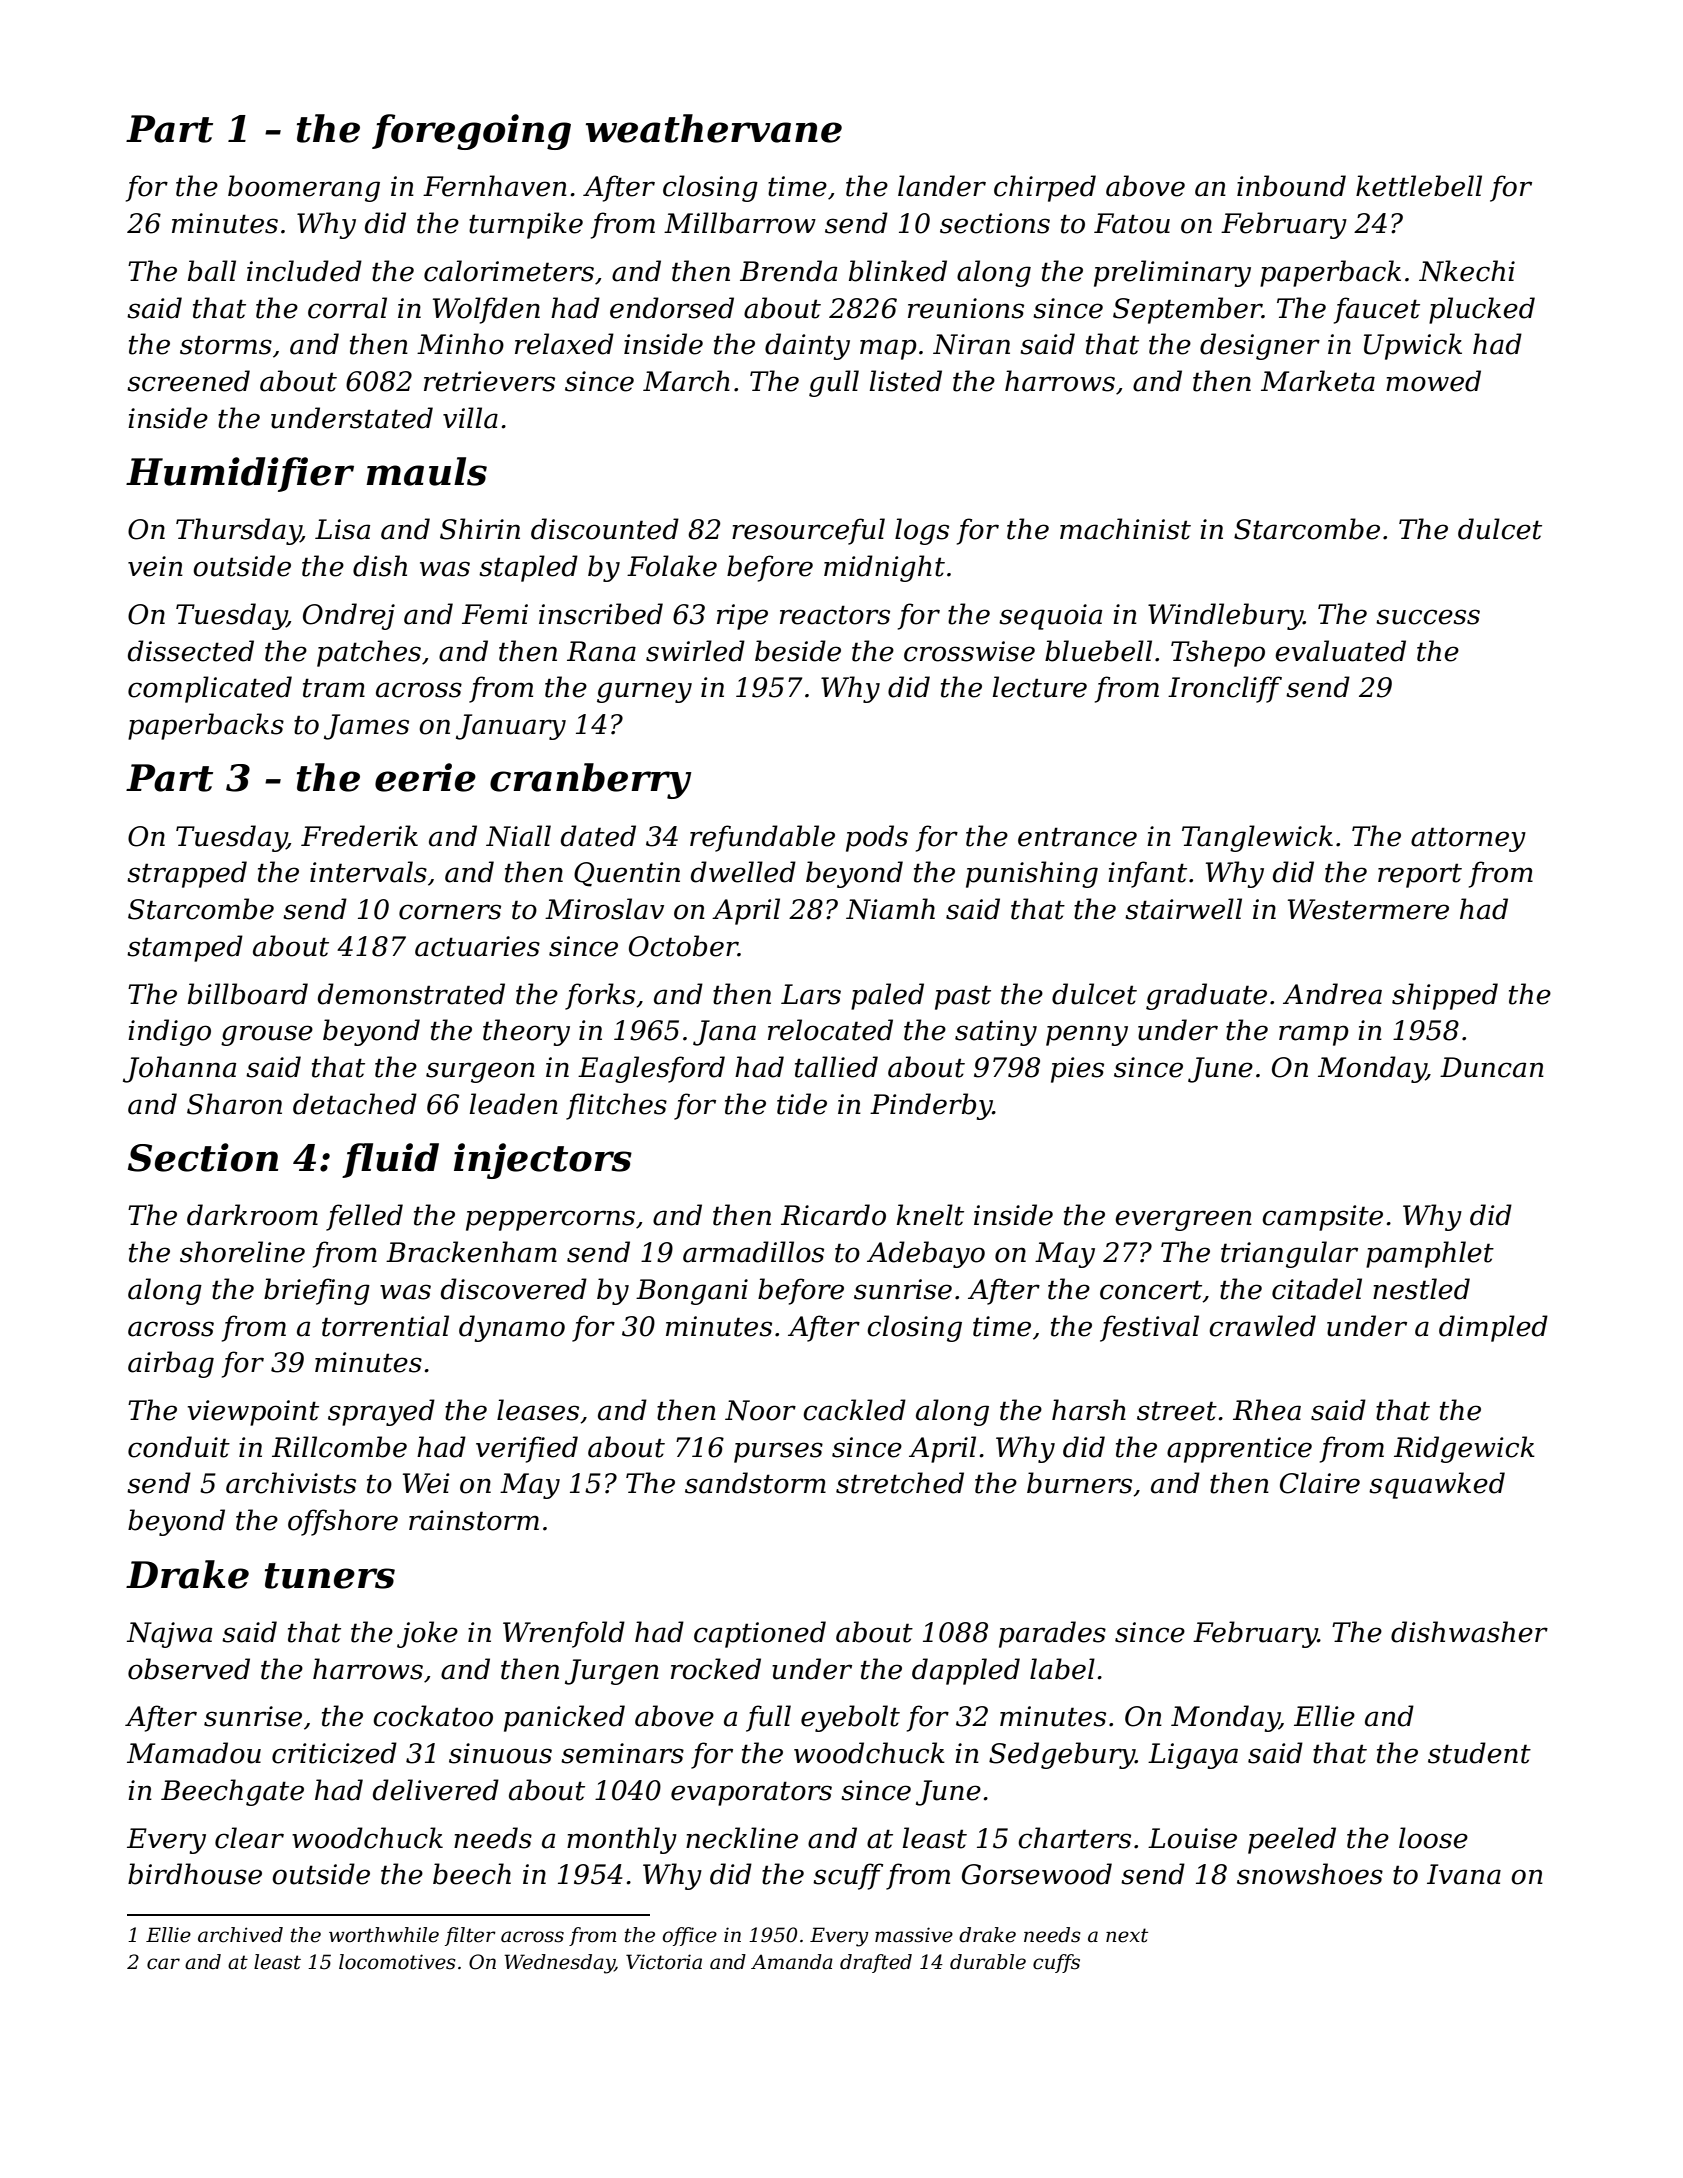 The width and height of the screenshot is (1683, 2178). What do you see at coordinates (1149, 1328) in the screenshot?
I see `festival` at bounding box center [1149, 1328].
